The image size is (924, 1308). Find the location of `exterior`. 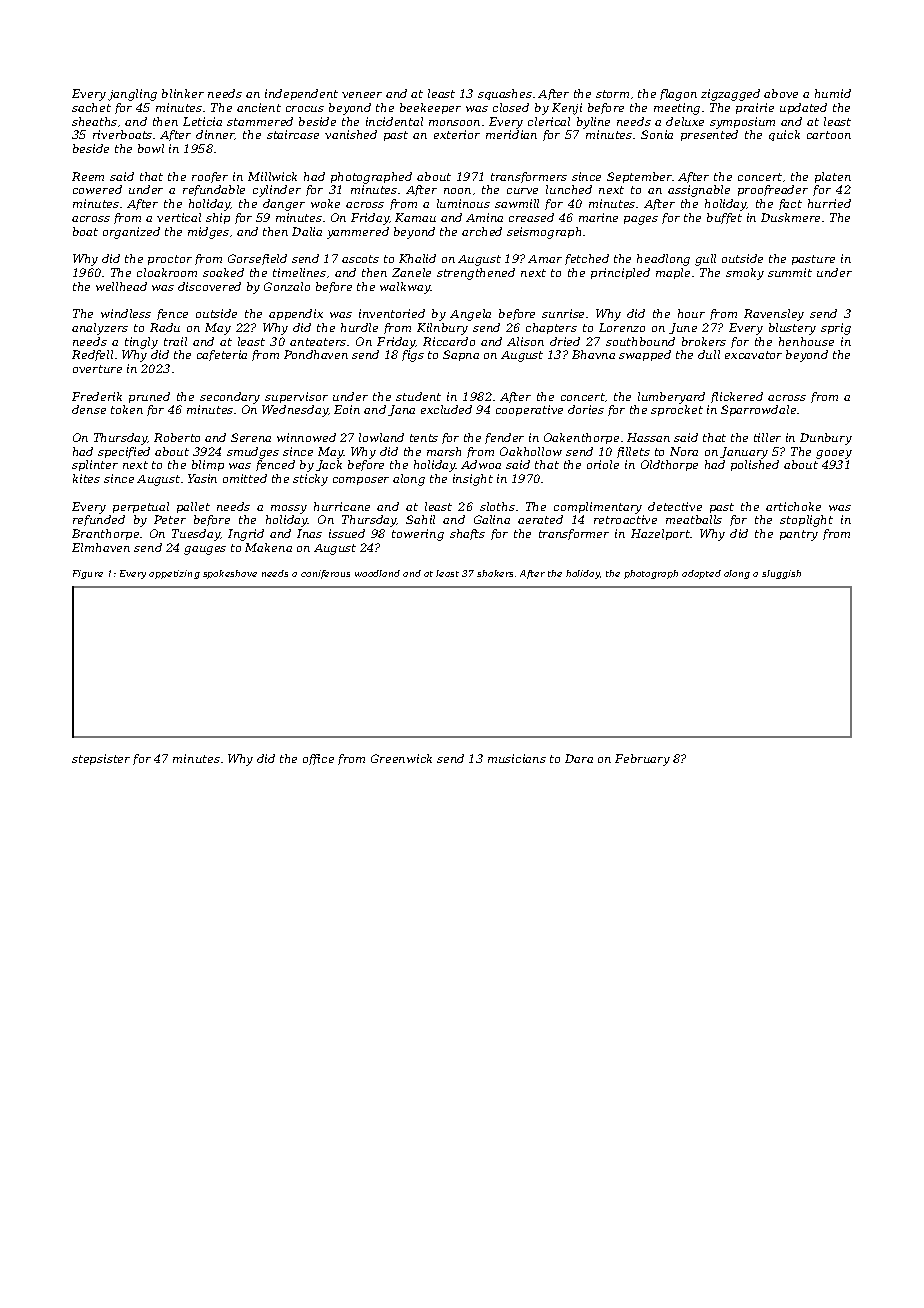

exterior is located at coordinates (457, 134).
